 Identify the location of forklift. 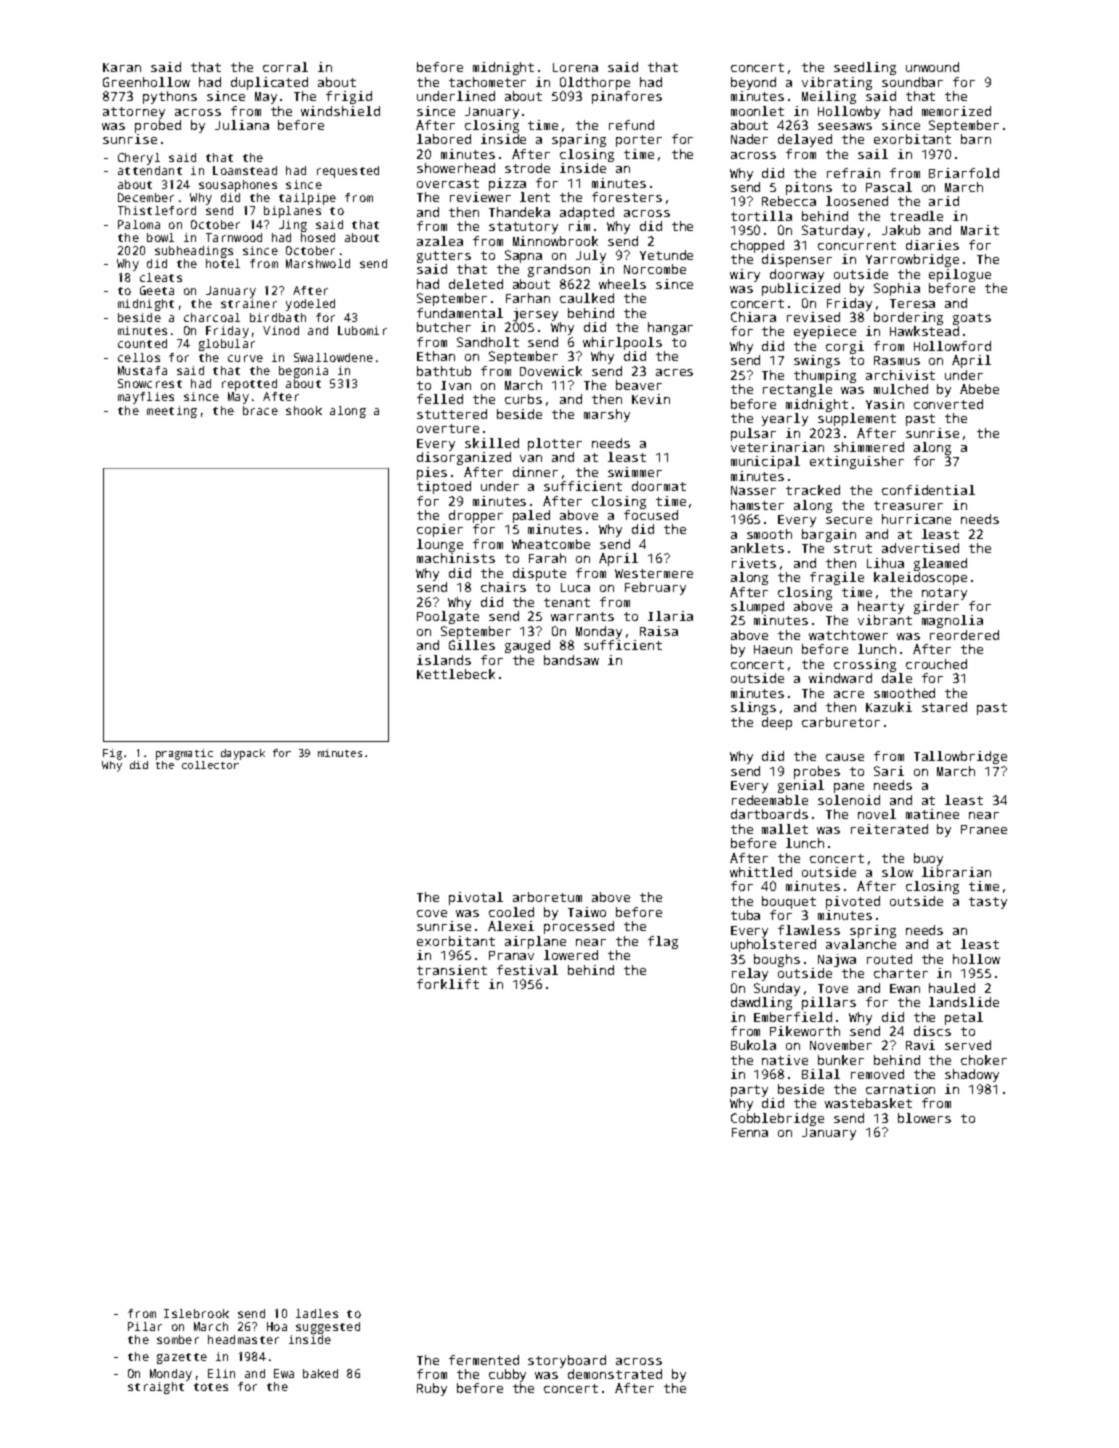
(448, 984).
